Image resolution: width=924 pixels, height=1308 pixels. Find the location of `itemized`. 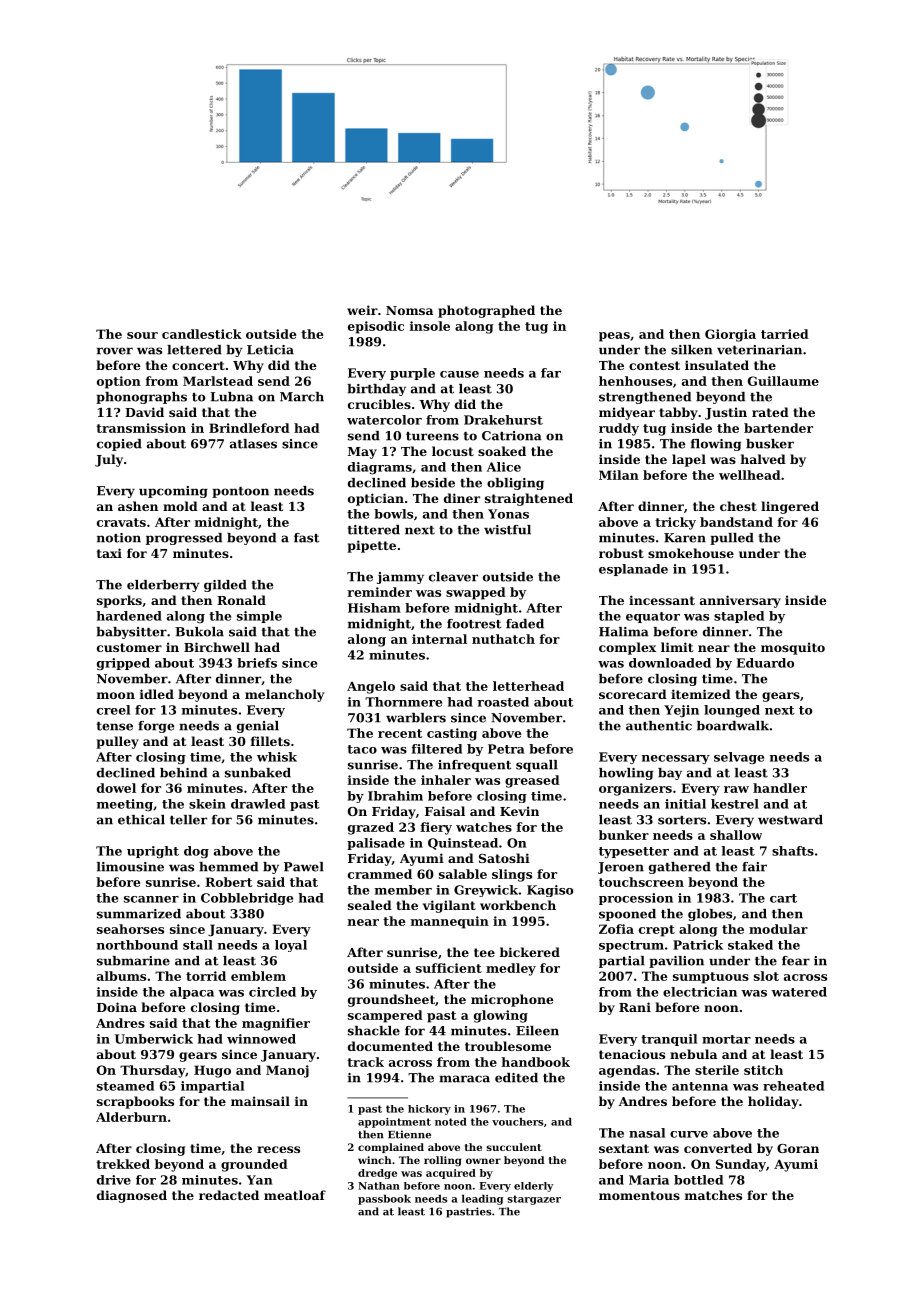

itemized is located at coordinates (701, 694).
